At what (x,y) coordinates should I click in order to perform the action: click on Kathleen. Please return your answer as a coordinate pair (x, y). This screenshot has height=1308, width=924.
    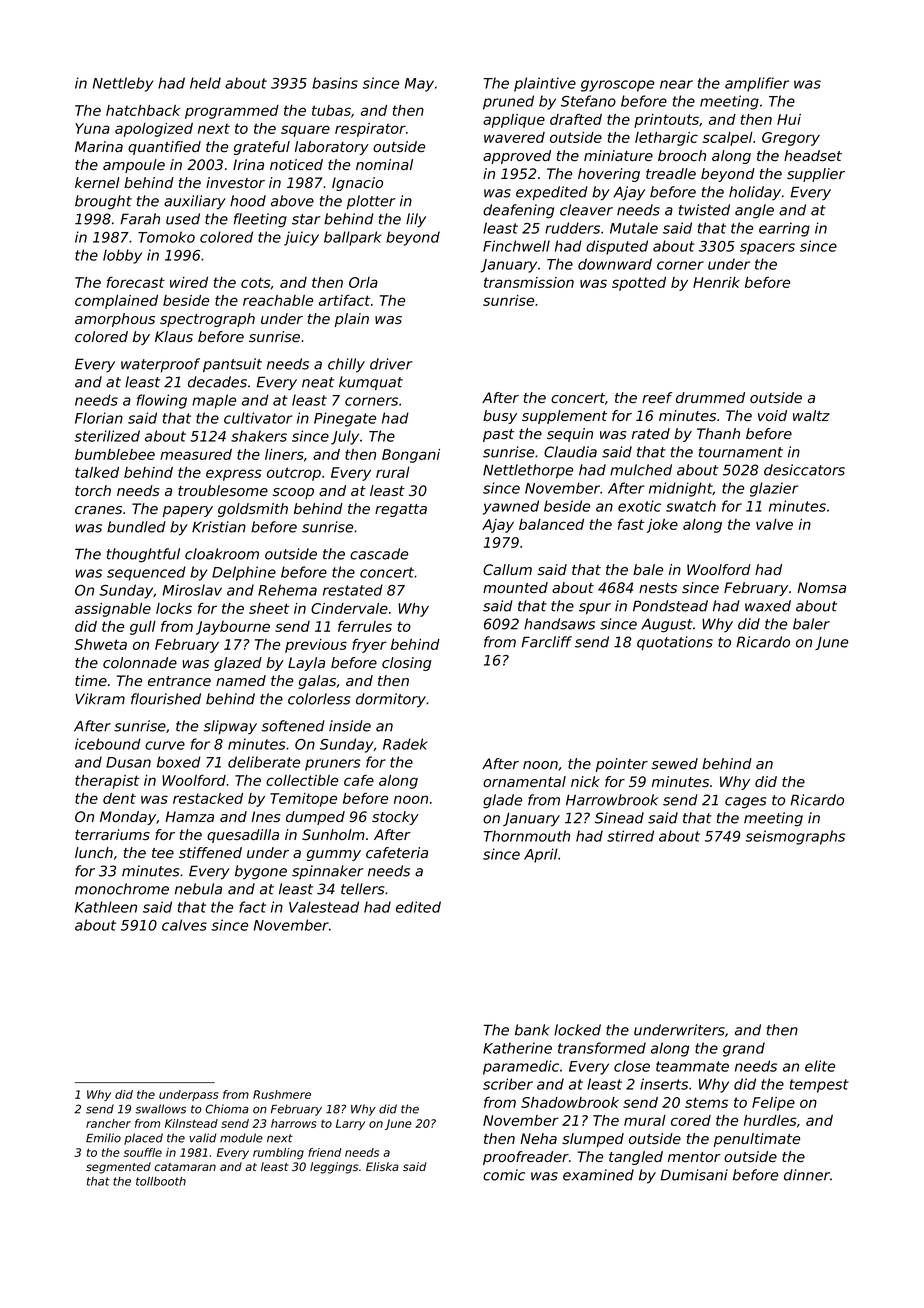
    Looking at the image, I should click on (106, 907).
